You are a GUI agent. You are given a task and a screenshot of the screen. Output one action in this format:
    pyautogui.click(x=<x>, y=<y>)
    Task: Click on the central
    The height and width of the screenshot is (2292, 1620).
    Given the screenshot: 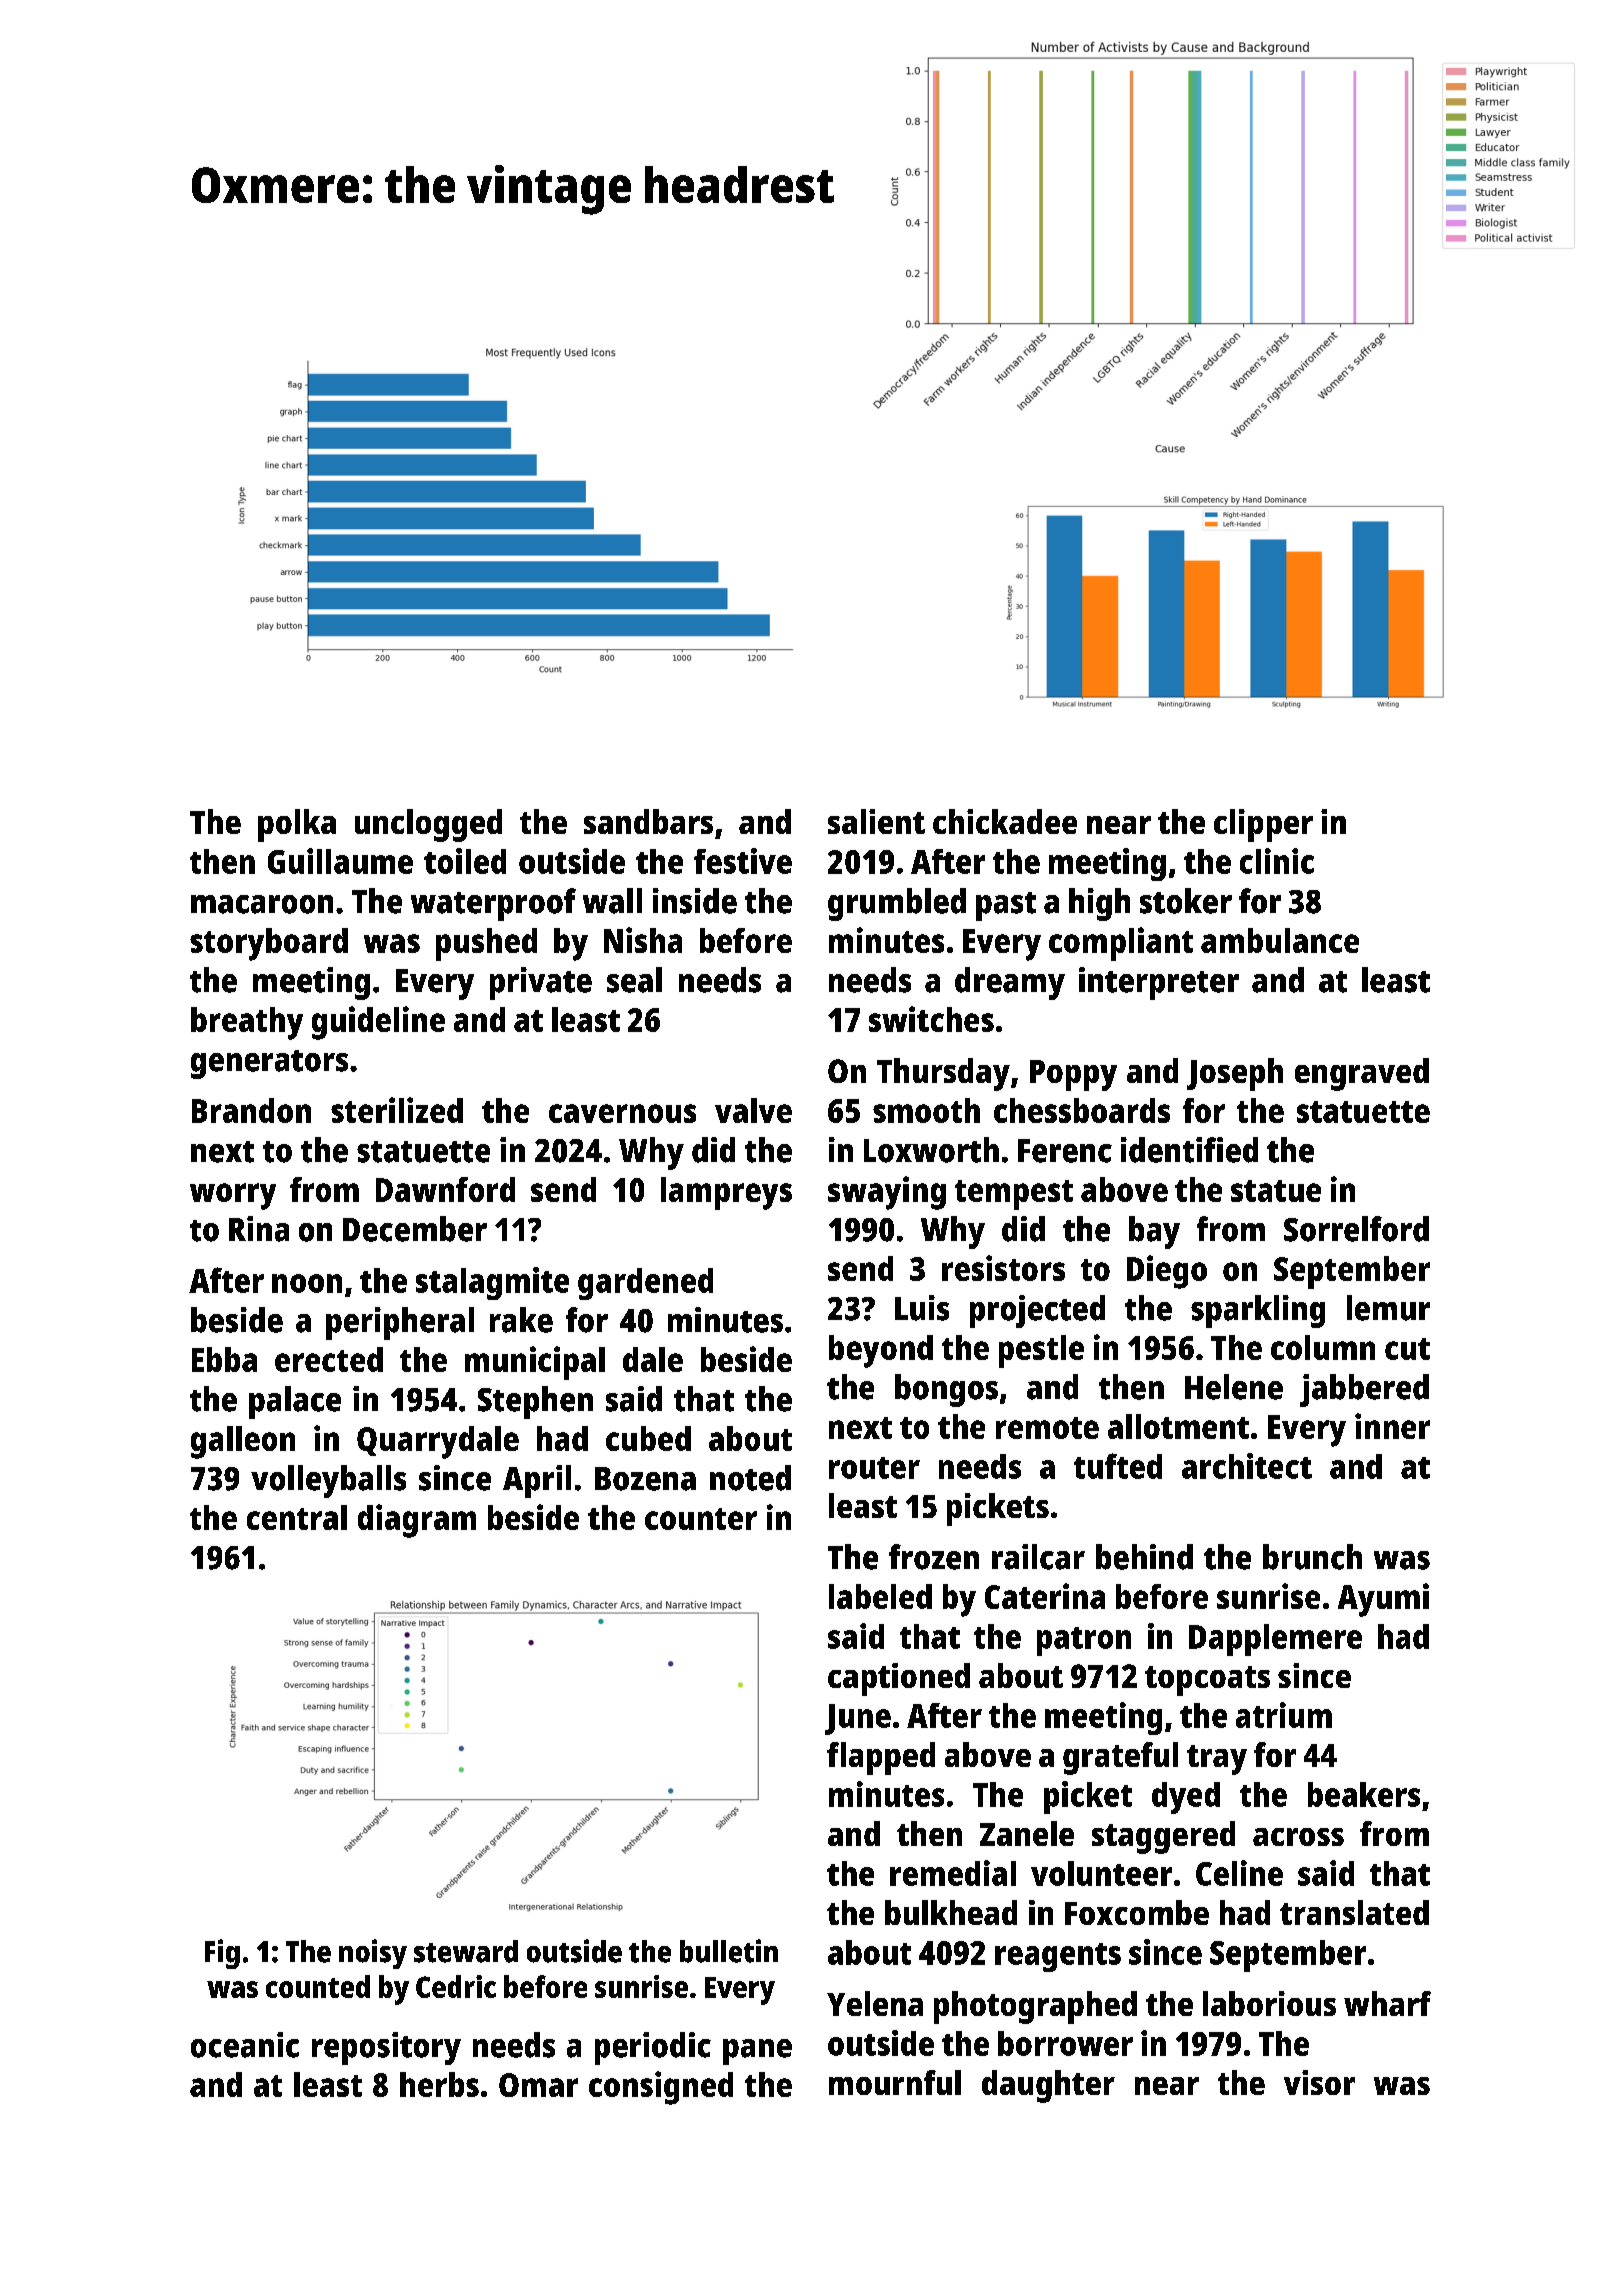 What is the action you would take?
    pyautogui.click(x=297, y=1517)
